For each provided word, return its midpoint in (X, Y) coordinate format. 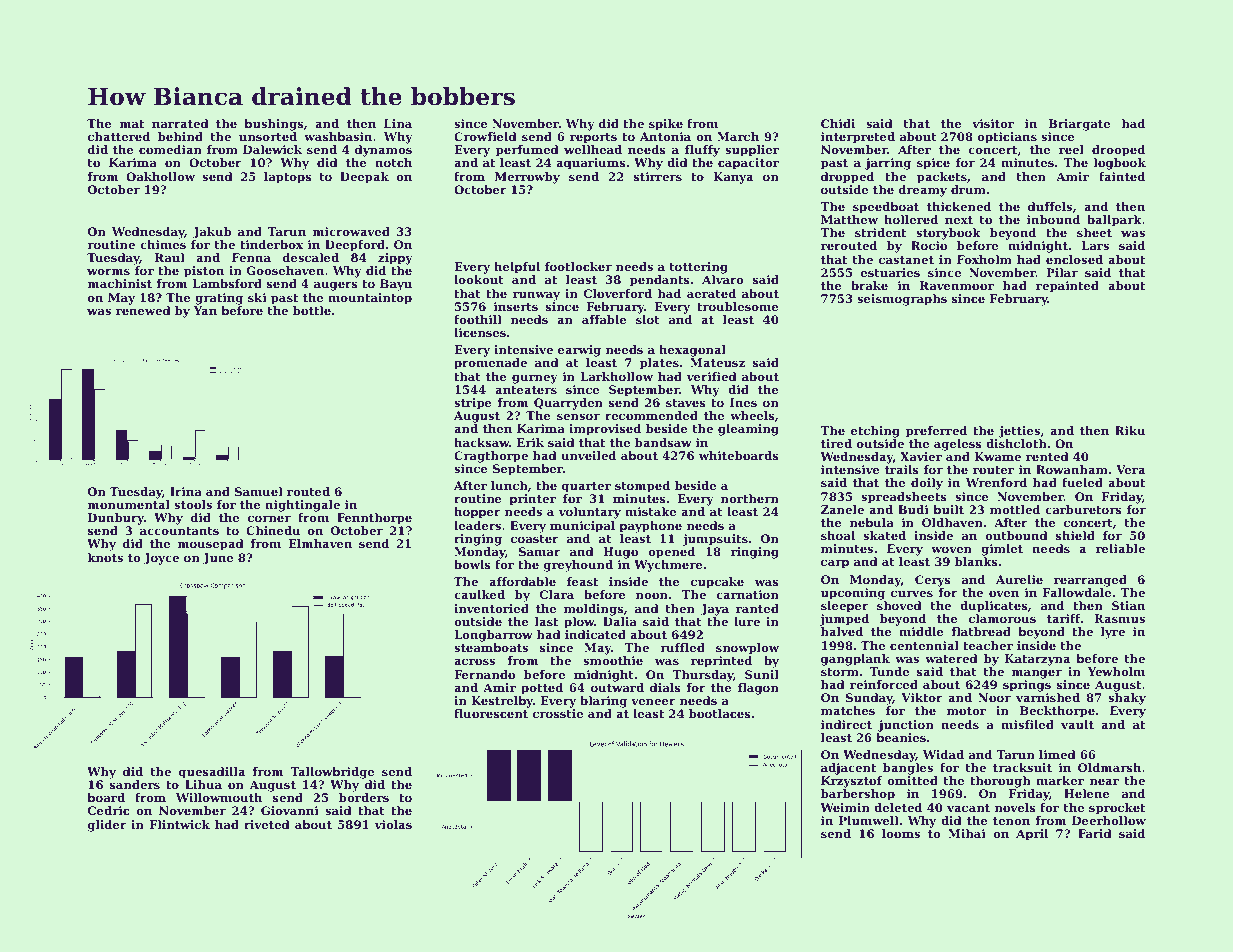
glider (107, 826)
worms (108, 272)
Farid (1095, 833)
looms (901, 833)
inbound (1053, 219)
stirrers (658, 176)
